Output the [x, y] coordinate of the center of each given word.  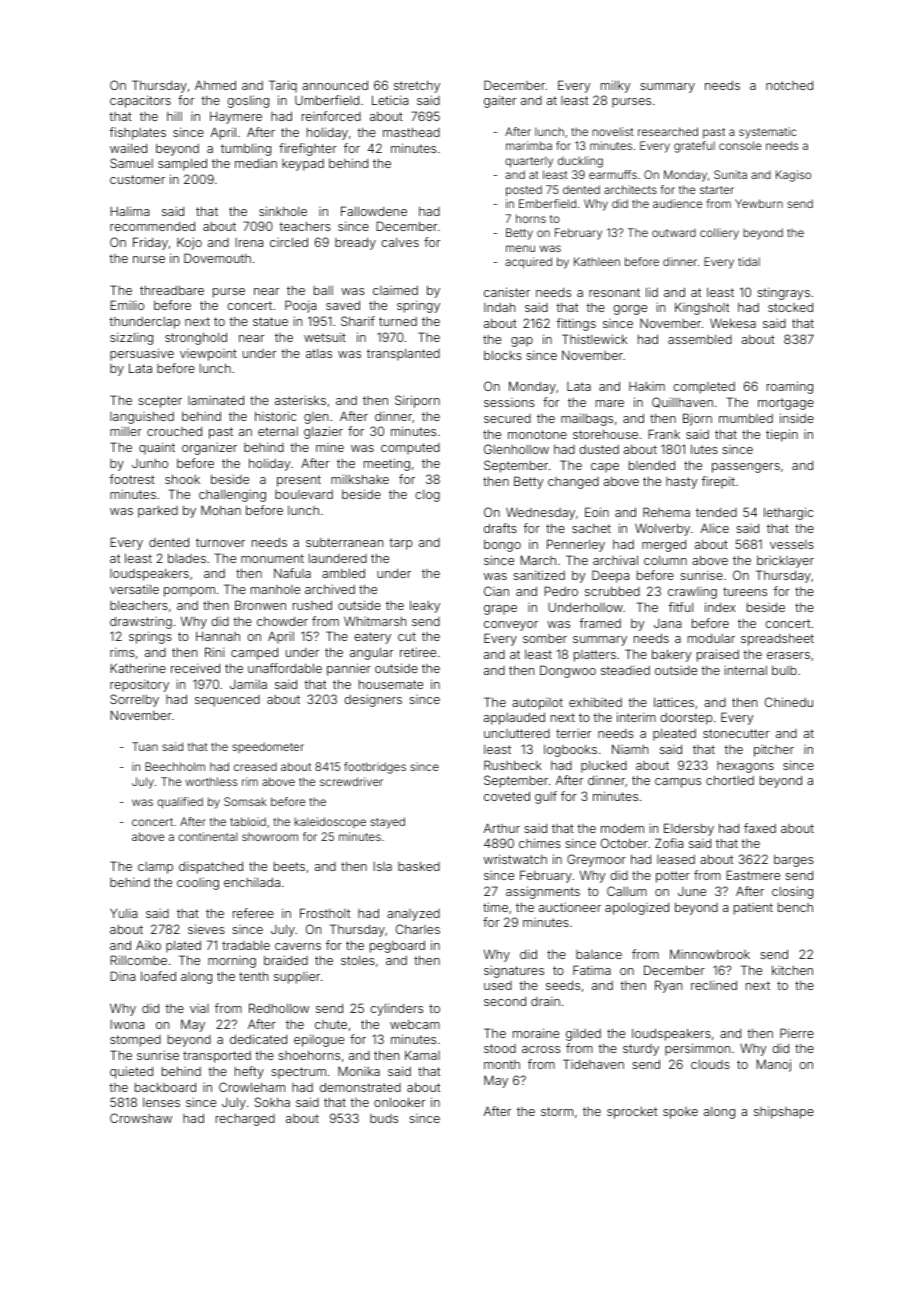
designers [373, 700]
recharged [245, 1120]
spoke [680, 1113]
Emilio [127, 305]
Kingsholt [702, 308]
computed [410, 449]
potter [673, 877]
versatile [134, 589]
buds [384, 1118]
